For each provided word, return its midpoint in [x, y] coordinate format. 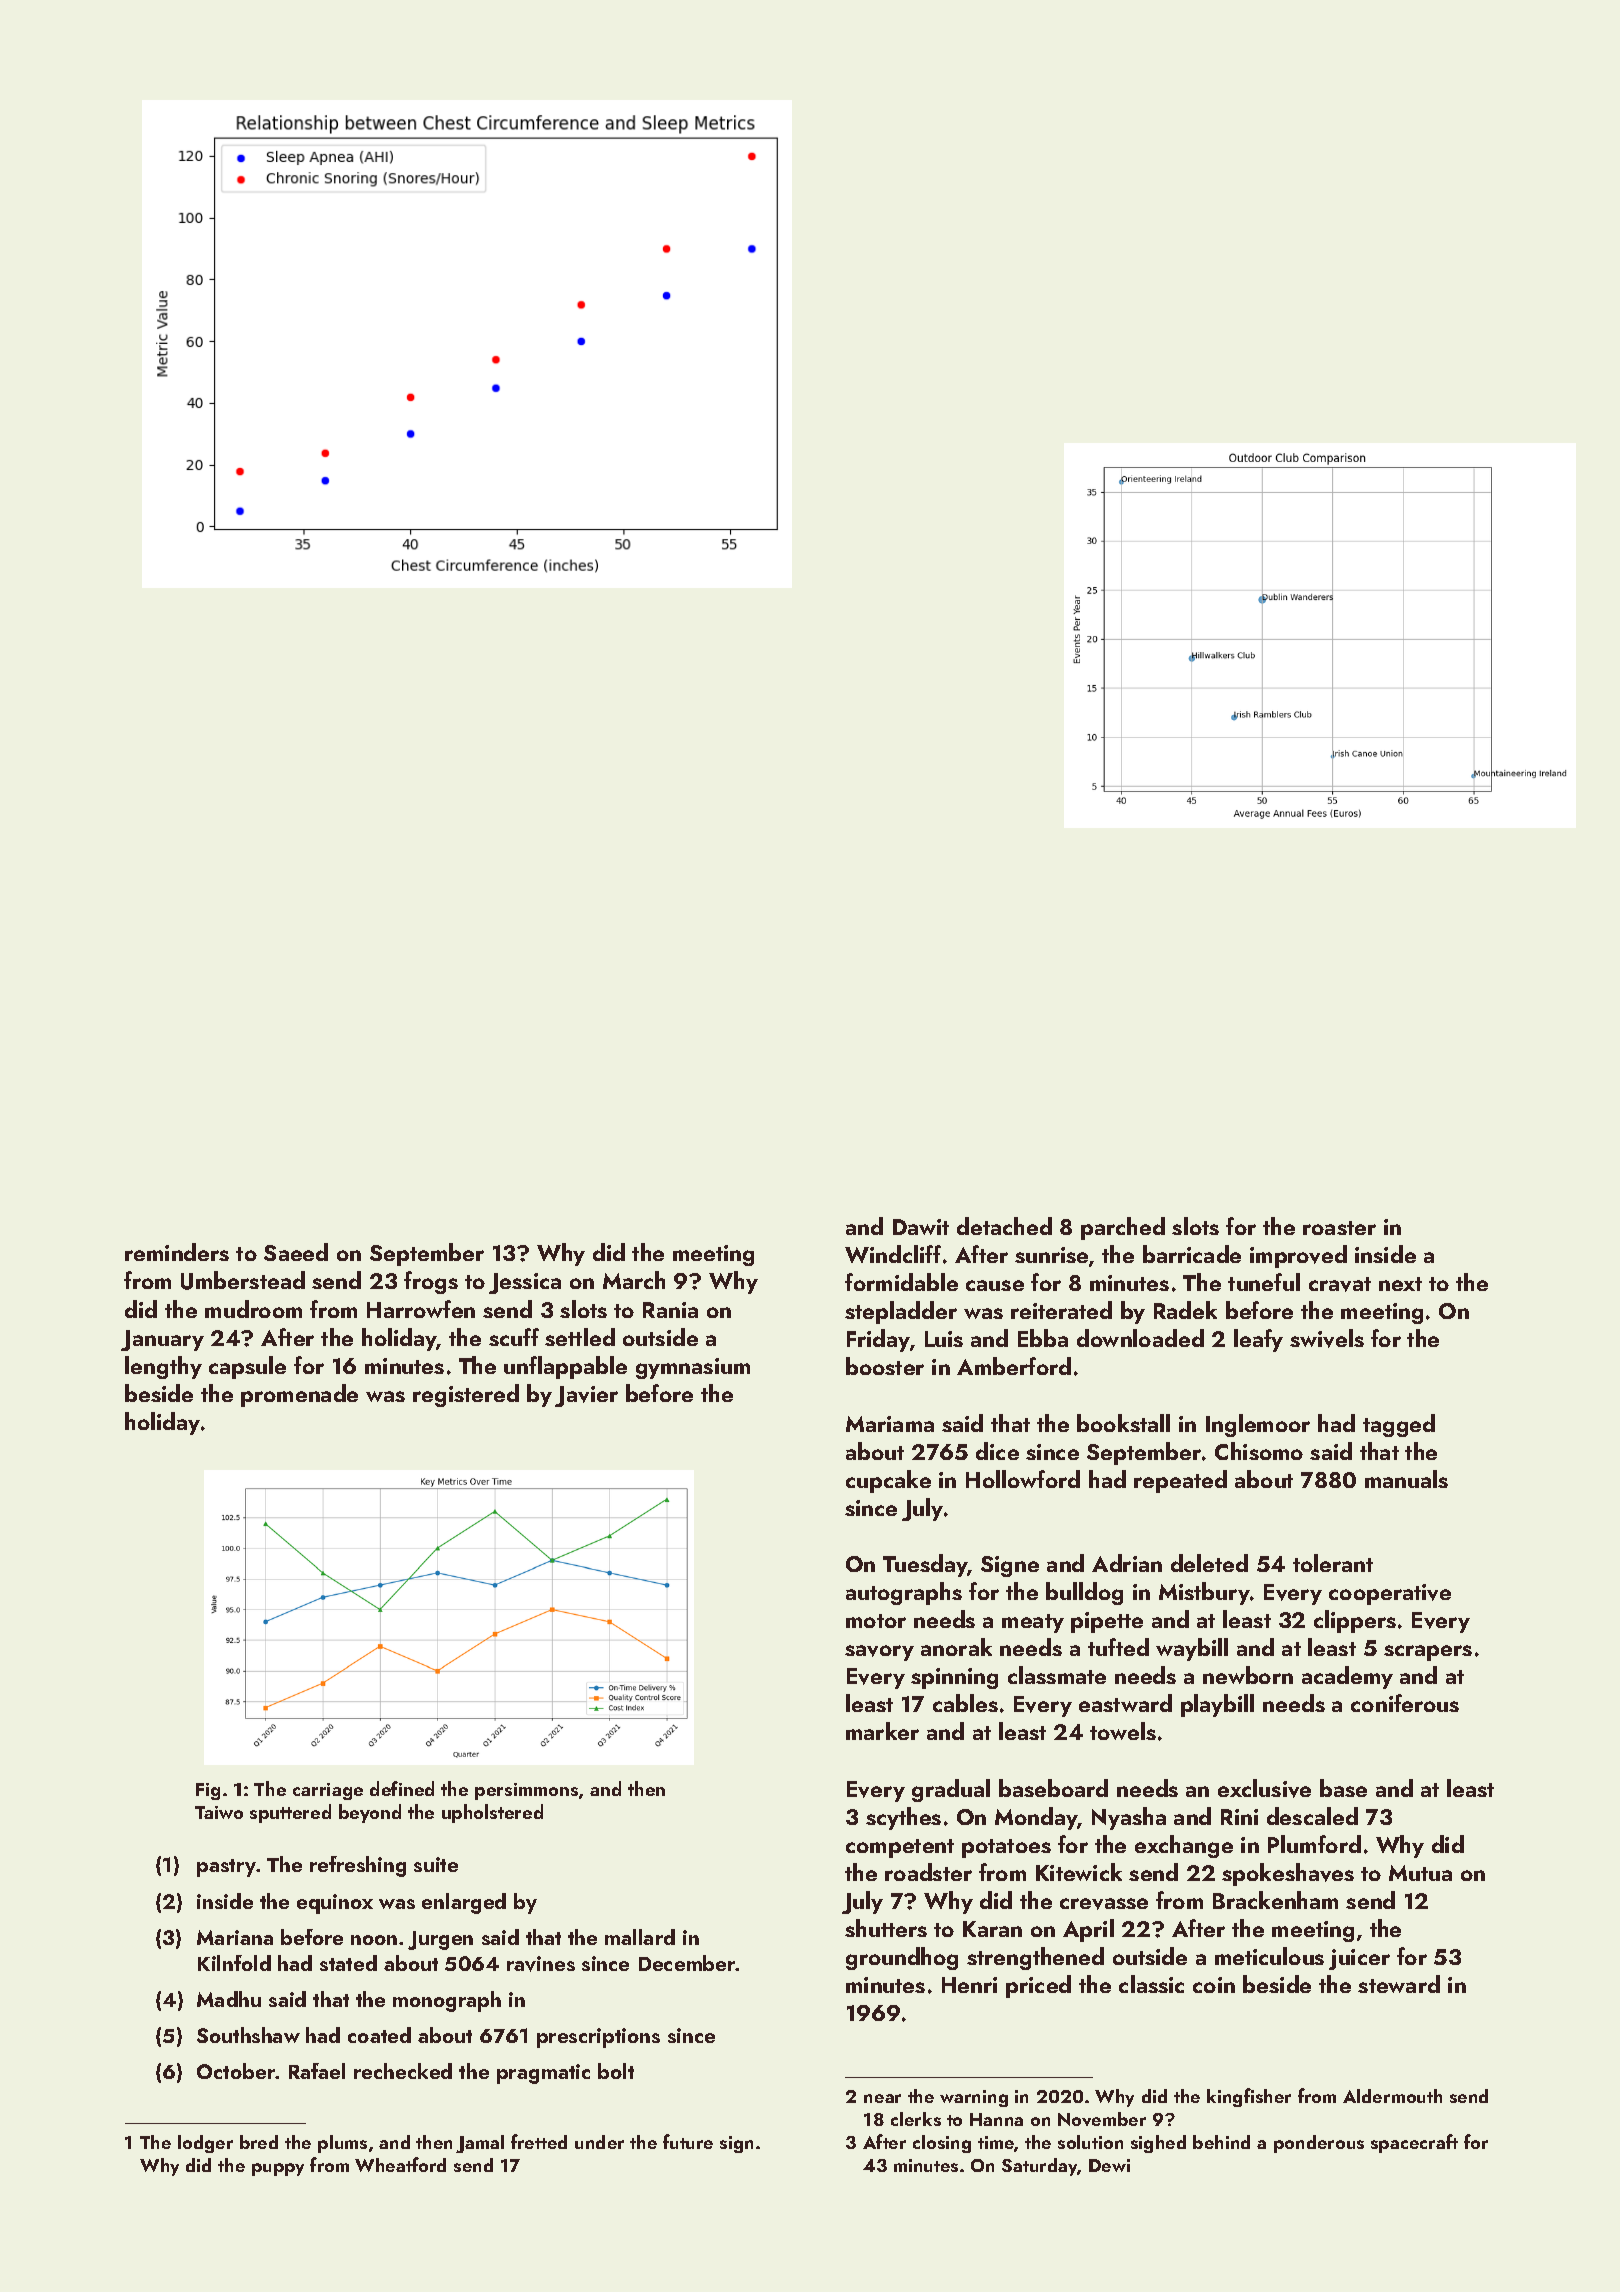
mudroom [253, 1309]
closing [942, 2144]
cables [965, 1703]
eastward [1125, 1703]
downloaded [1140, 1338]
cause [995, 1285]
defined [402, 1788]
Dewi [1109, 2165]
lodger [205, 2144]
